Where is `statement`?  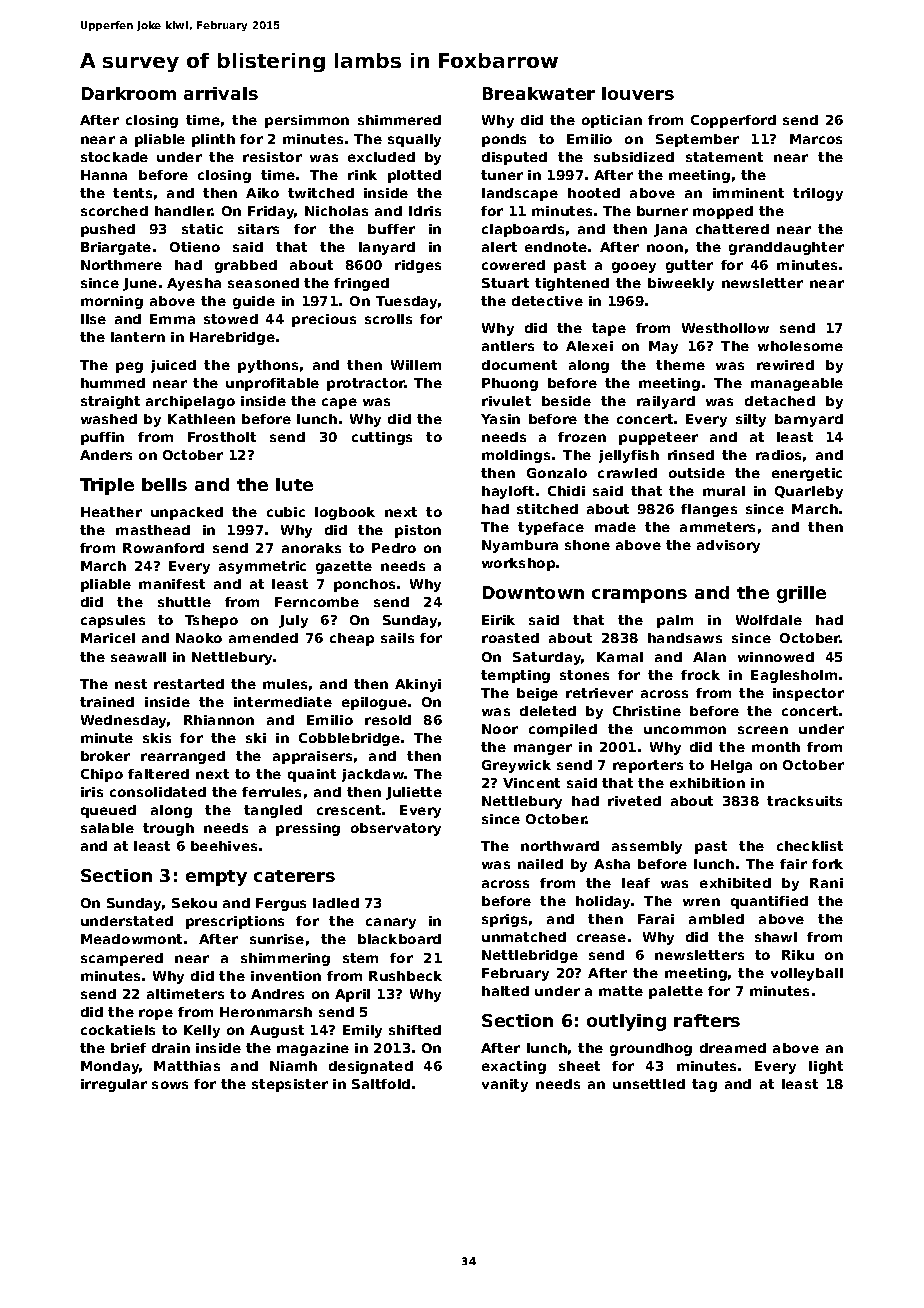
statement is located at coordinates (724, 157).
